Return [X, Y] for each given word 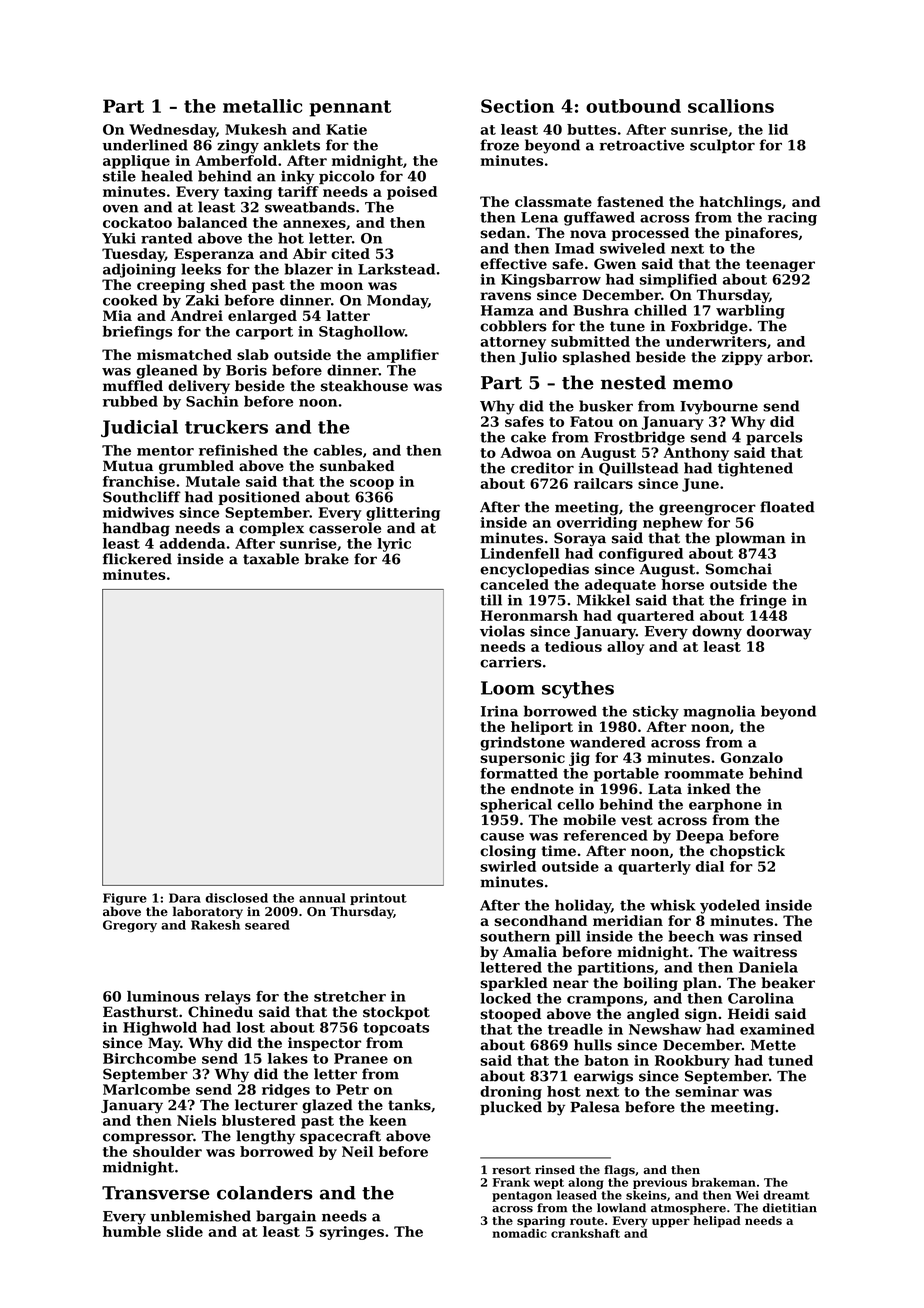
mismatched [184, 354]
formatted [519, 773]
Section [517, 106]
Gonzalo [752, 757]
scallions [731, 106]
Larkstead [396, 269]
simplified [678, 281]
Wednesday [172, 131]
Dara [185, 898]
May [164, 1044]
